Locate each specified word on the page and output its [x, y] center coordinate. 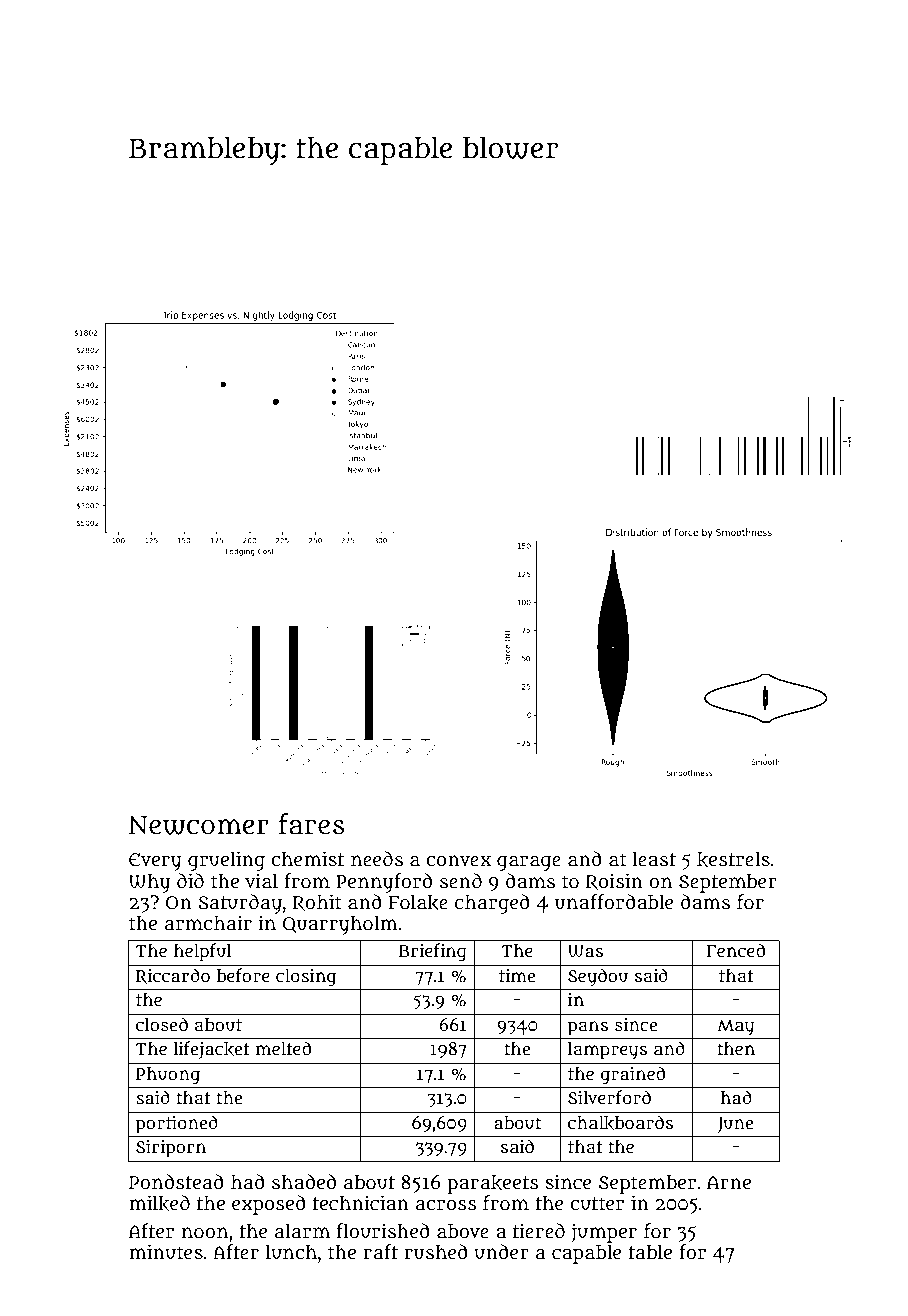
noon [205, 1233]
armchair [208, 923]
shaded [304, 1182]
